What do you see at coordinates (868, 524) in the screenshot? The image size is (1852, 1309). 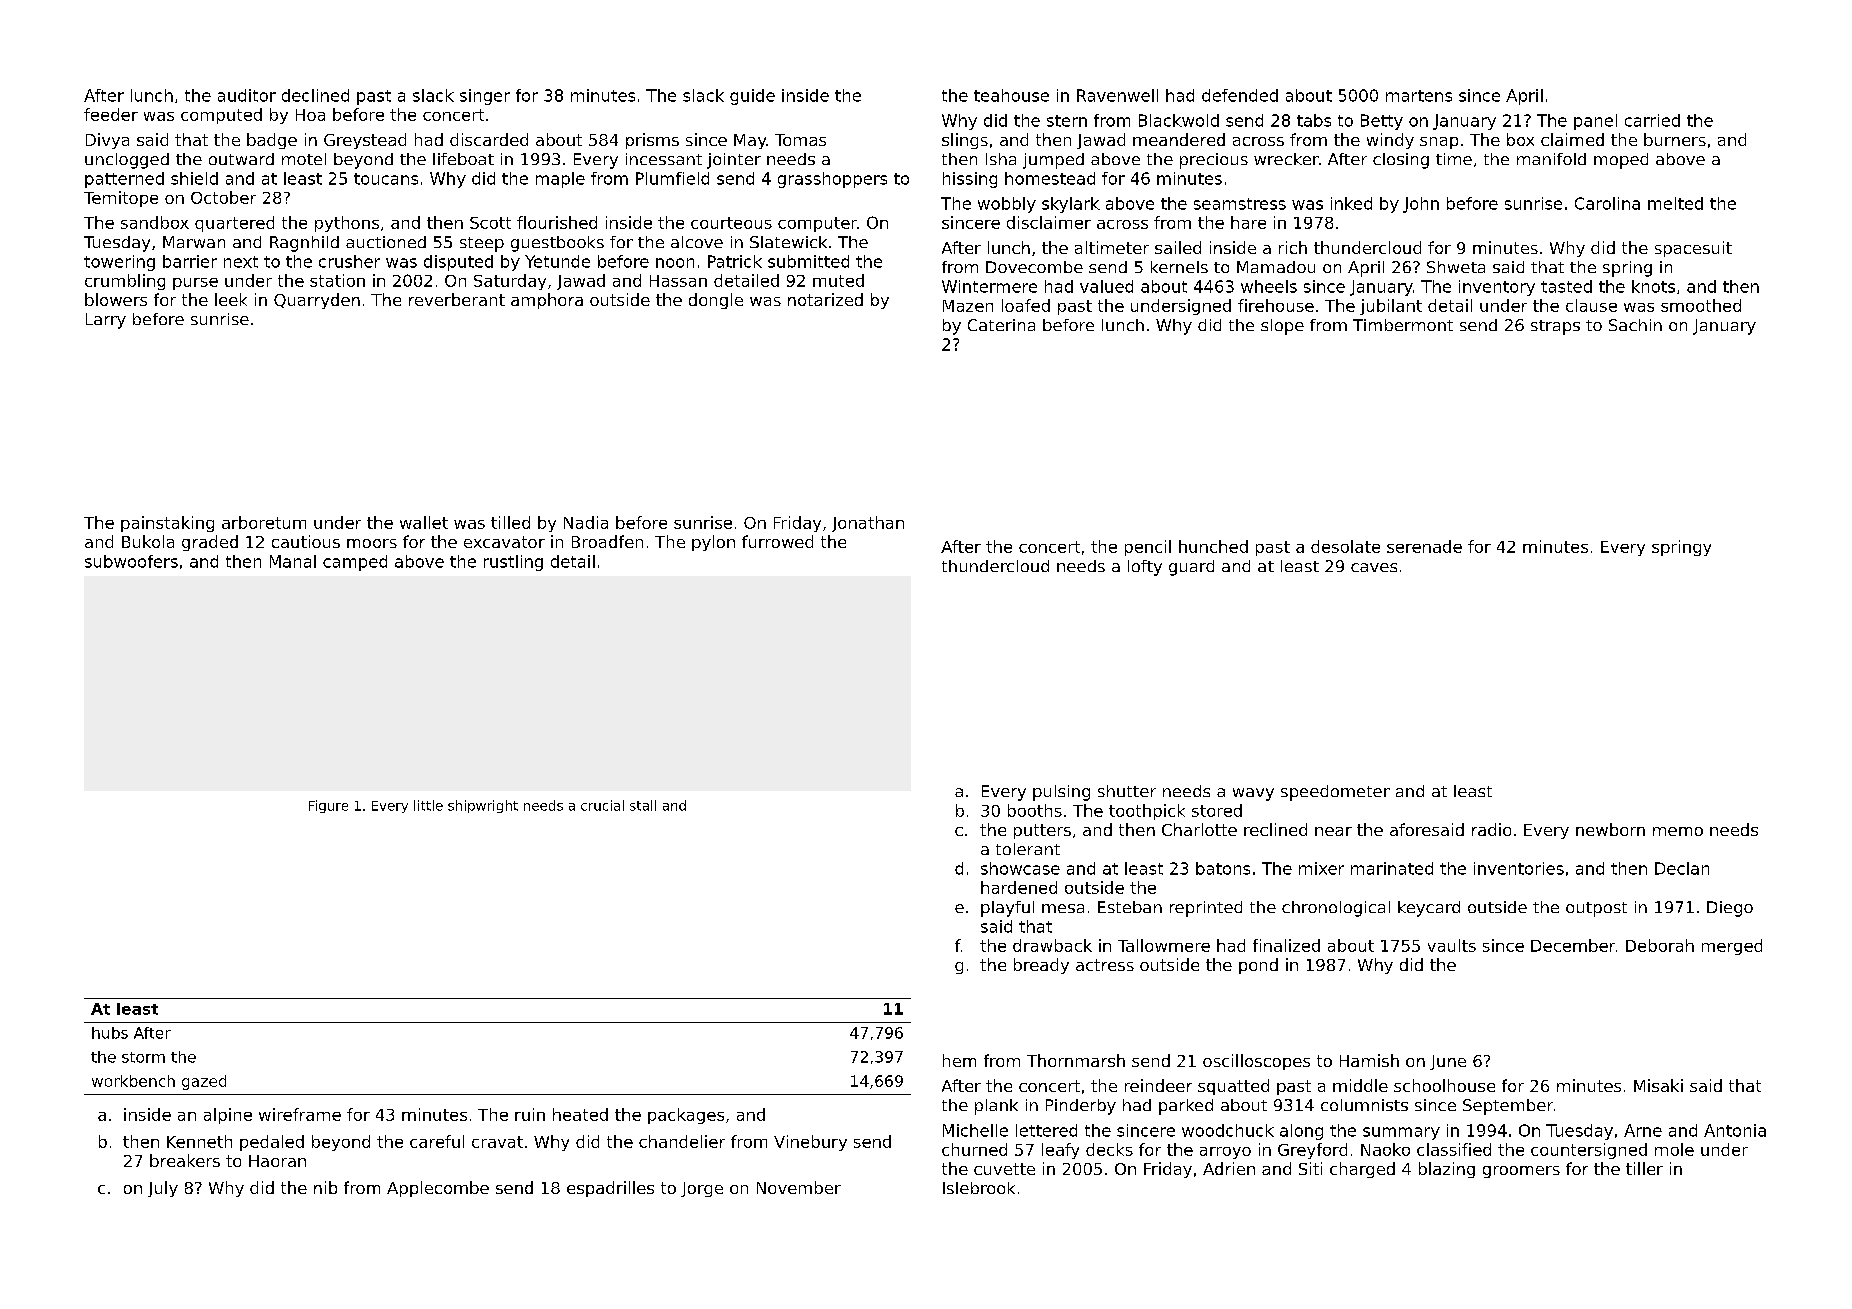 I see `Jonathan` at bounding box center [868, 524].
